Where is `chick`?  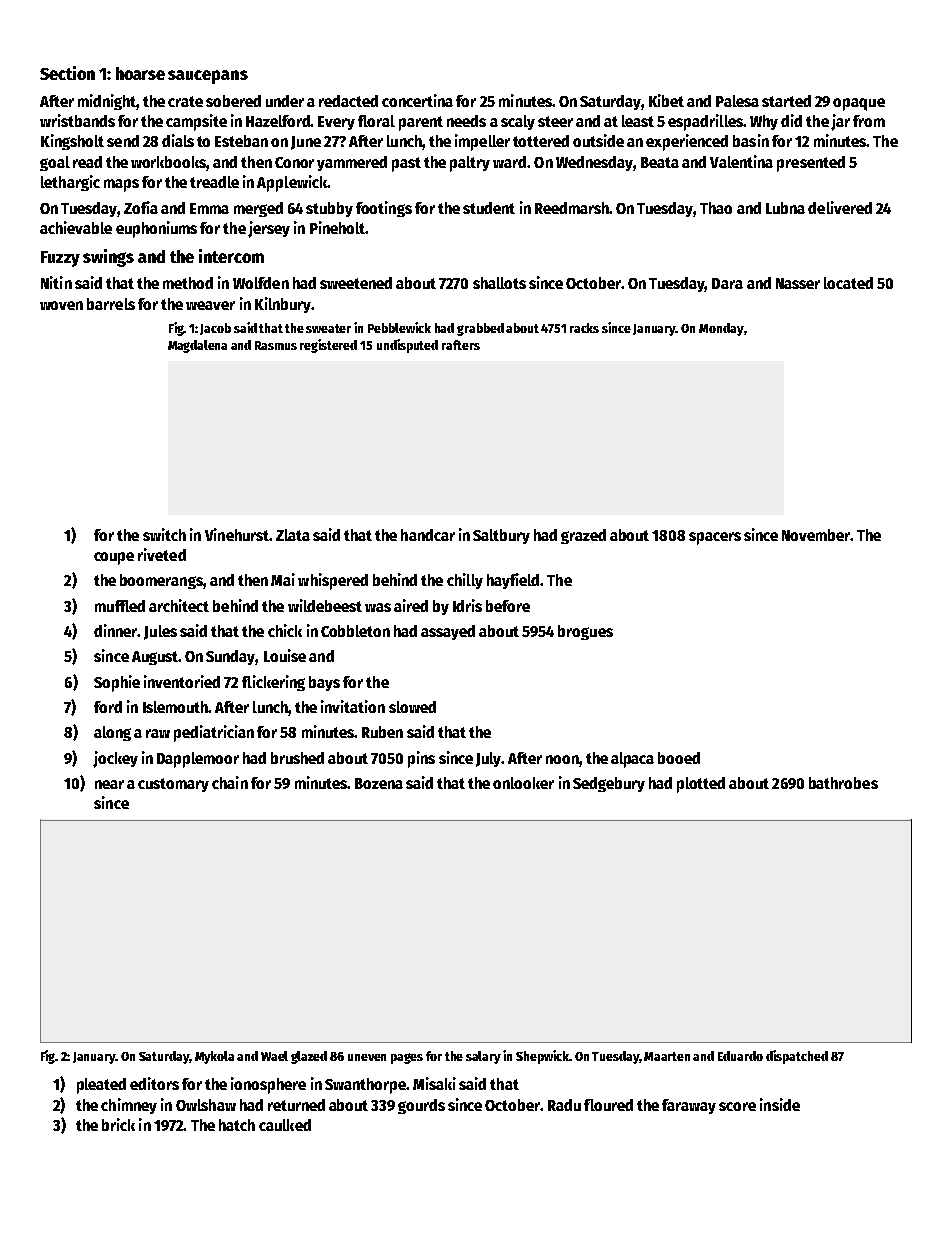 chick is located at coordinates (285, 630).
